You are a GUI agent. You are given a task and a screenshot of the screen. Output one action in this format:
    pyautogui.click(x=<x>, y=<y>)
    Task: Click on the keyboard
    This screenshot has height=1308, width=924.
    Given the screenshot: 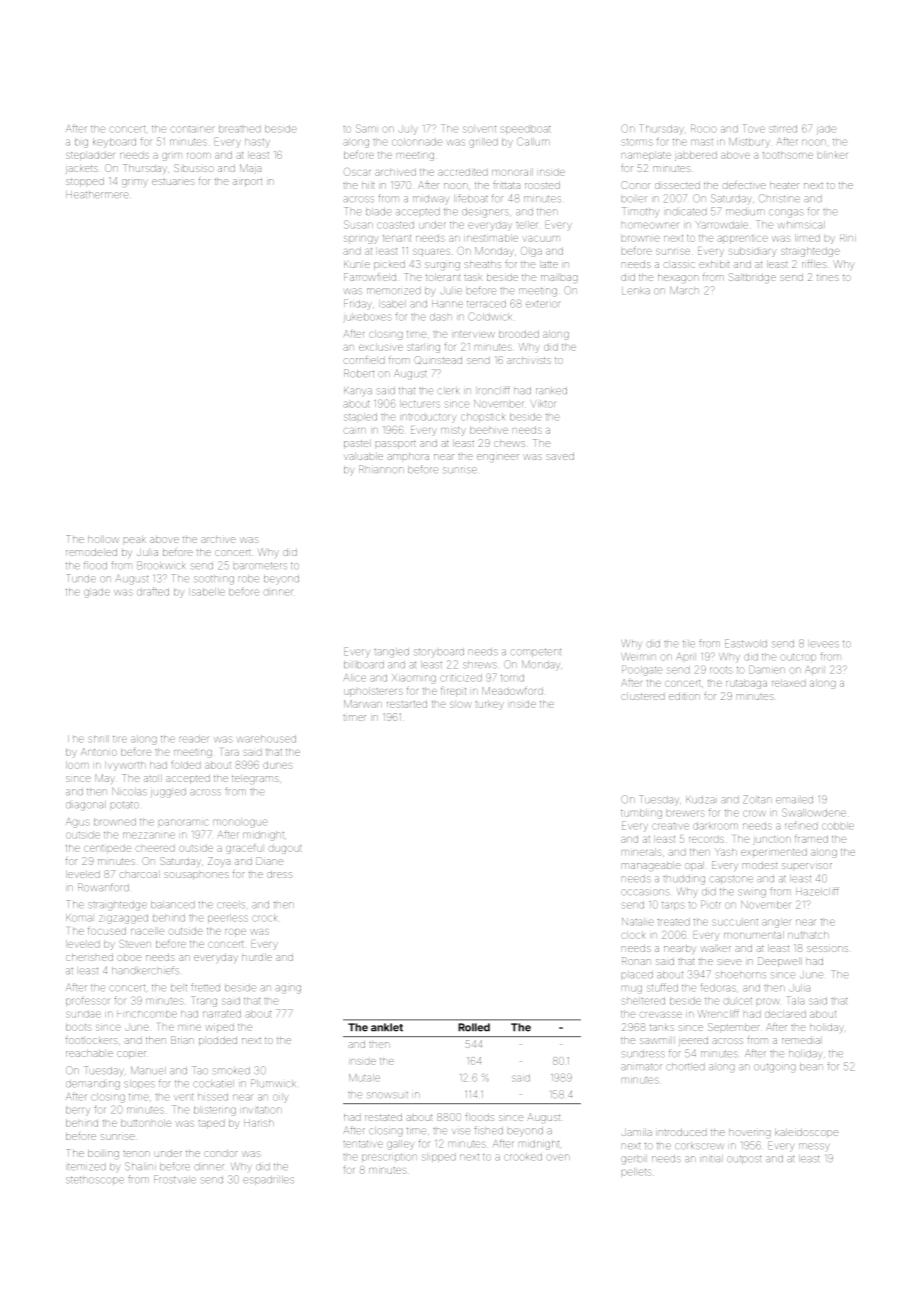 What is the action you would take?
    pyautogui.click(x=114, y=143)
